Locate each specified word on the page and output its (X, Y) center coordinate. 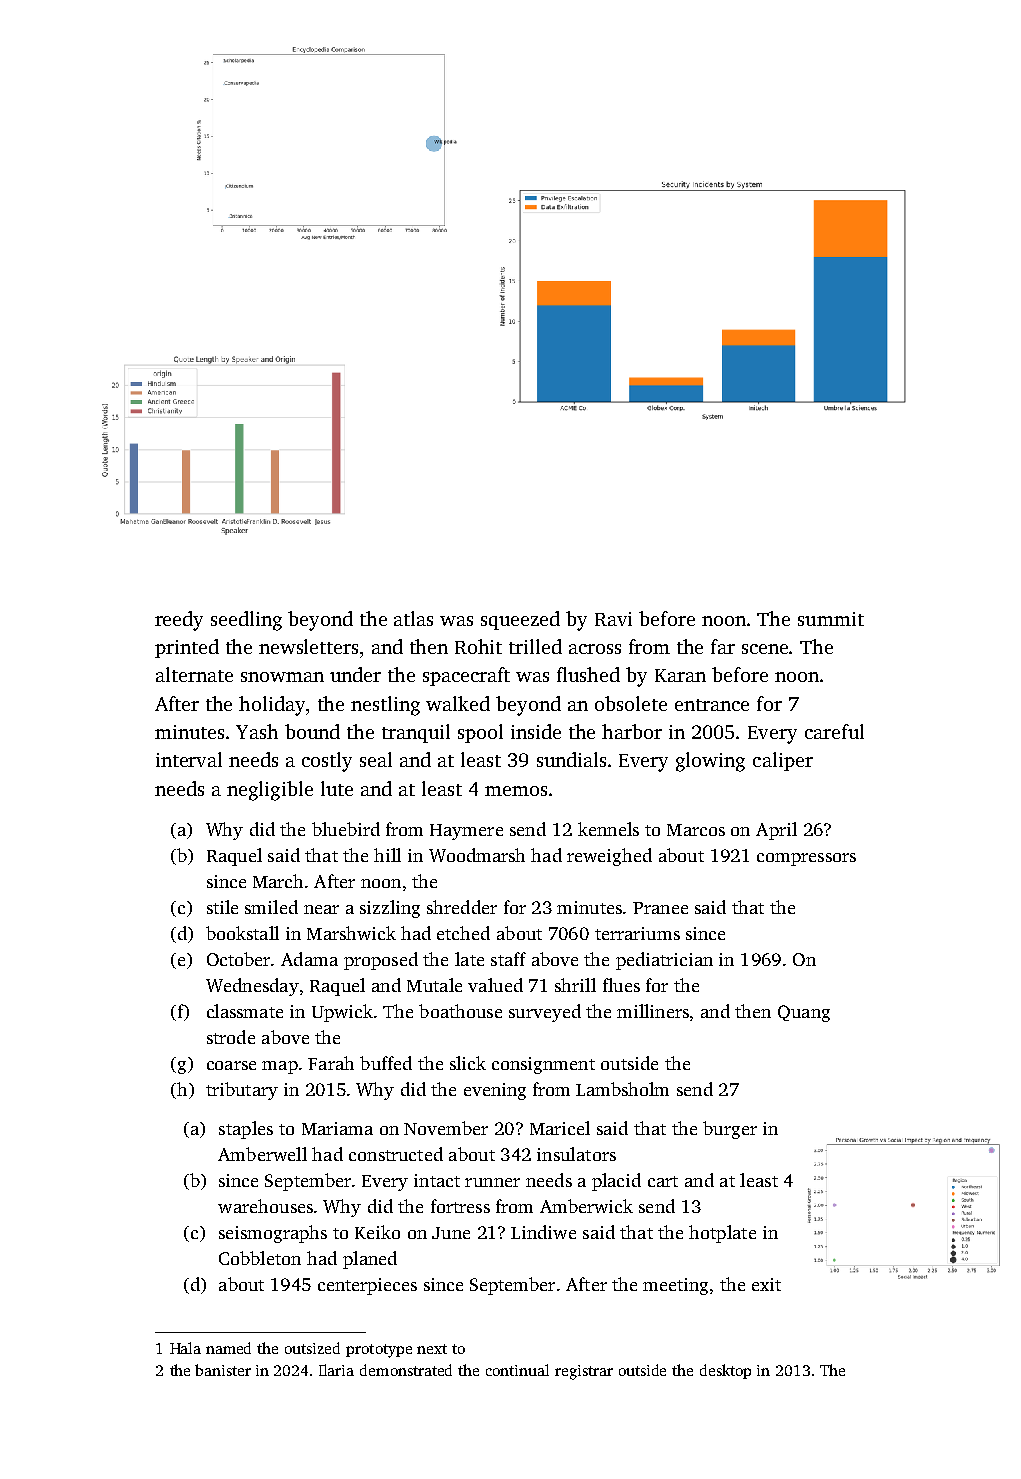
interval (189, 759)
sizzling (390, 909)
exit (766, 1284)
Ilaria (336, 1370)
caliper (783, 761)
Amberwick (586, 1206)
